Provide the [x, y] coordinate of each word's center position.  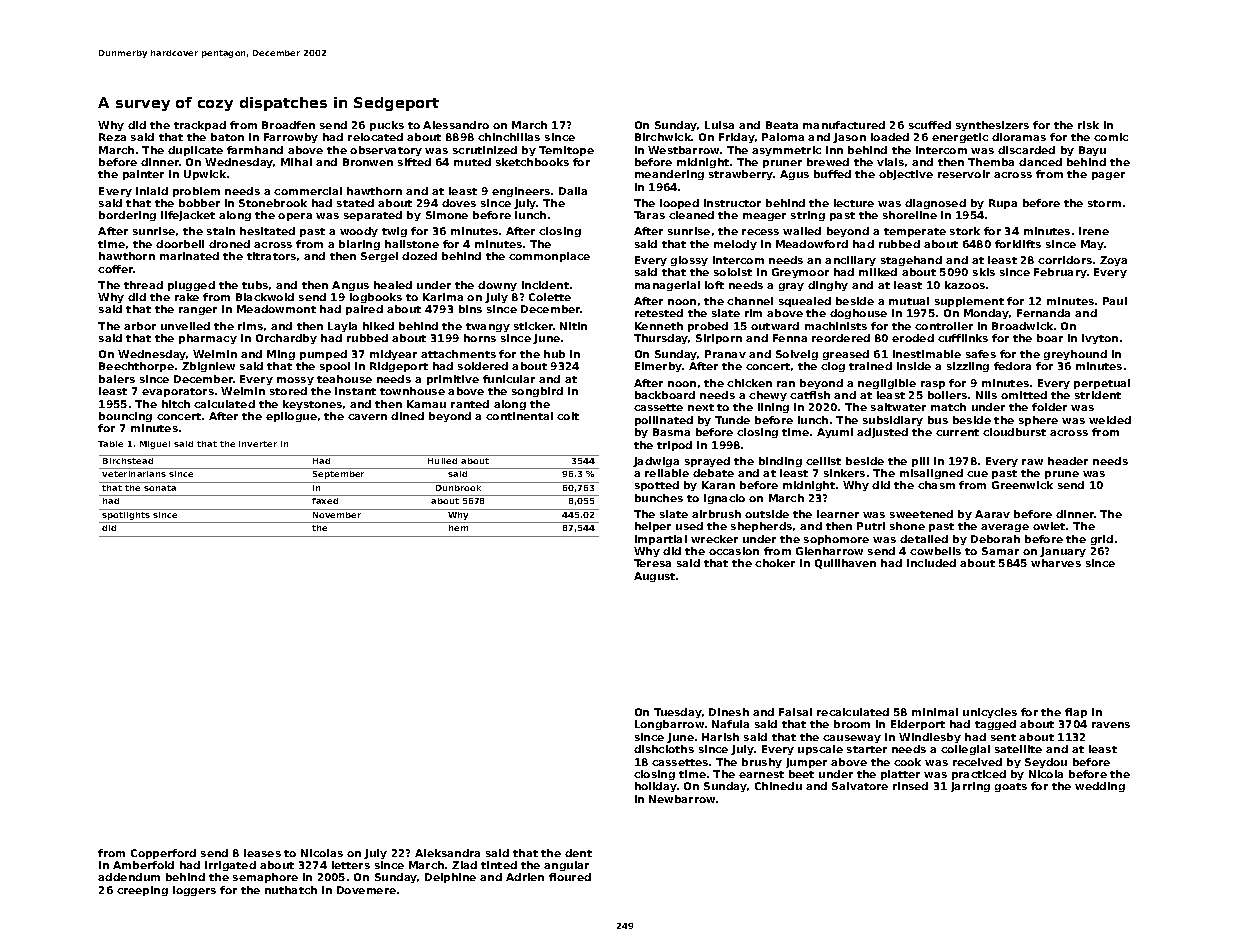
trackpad [200, 126]
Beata [782, 125]
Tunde [732, 420]
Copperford [163, 854]
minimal [935, 712]
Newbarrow [682, 799]
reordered [841, 338]
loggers [194, 891]
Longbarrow [669, 725]
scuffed [930, 125]
